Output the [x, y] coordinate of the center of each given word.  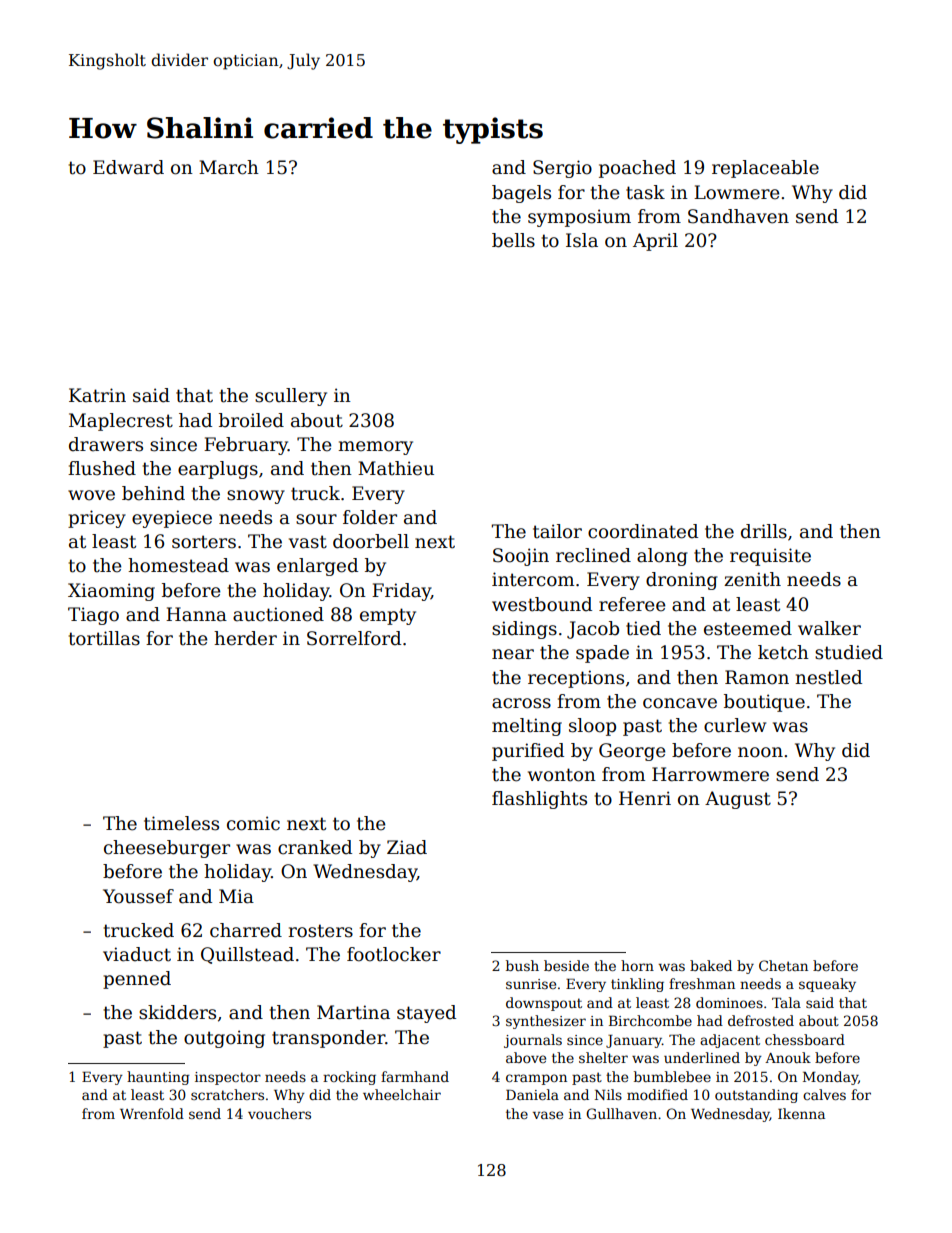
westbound [542, 604]
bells [513, 240]
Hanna [196, 614]
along [662, 557]
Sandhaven [738, 216]
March [229, 167]
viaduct [137, 954]
